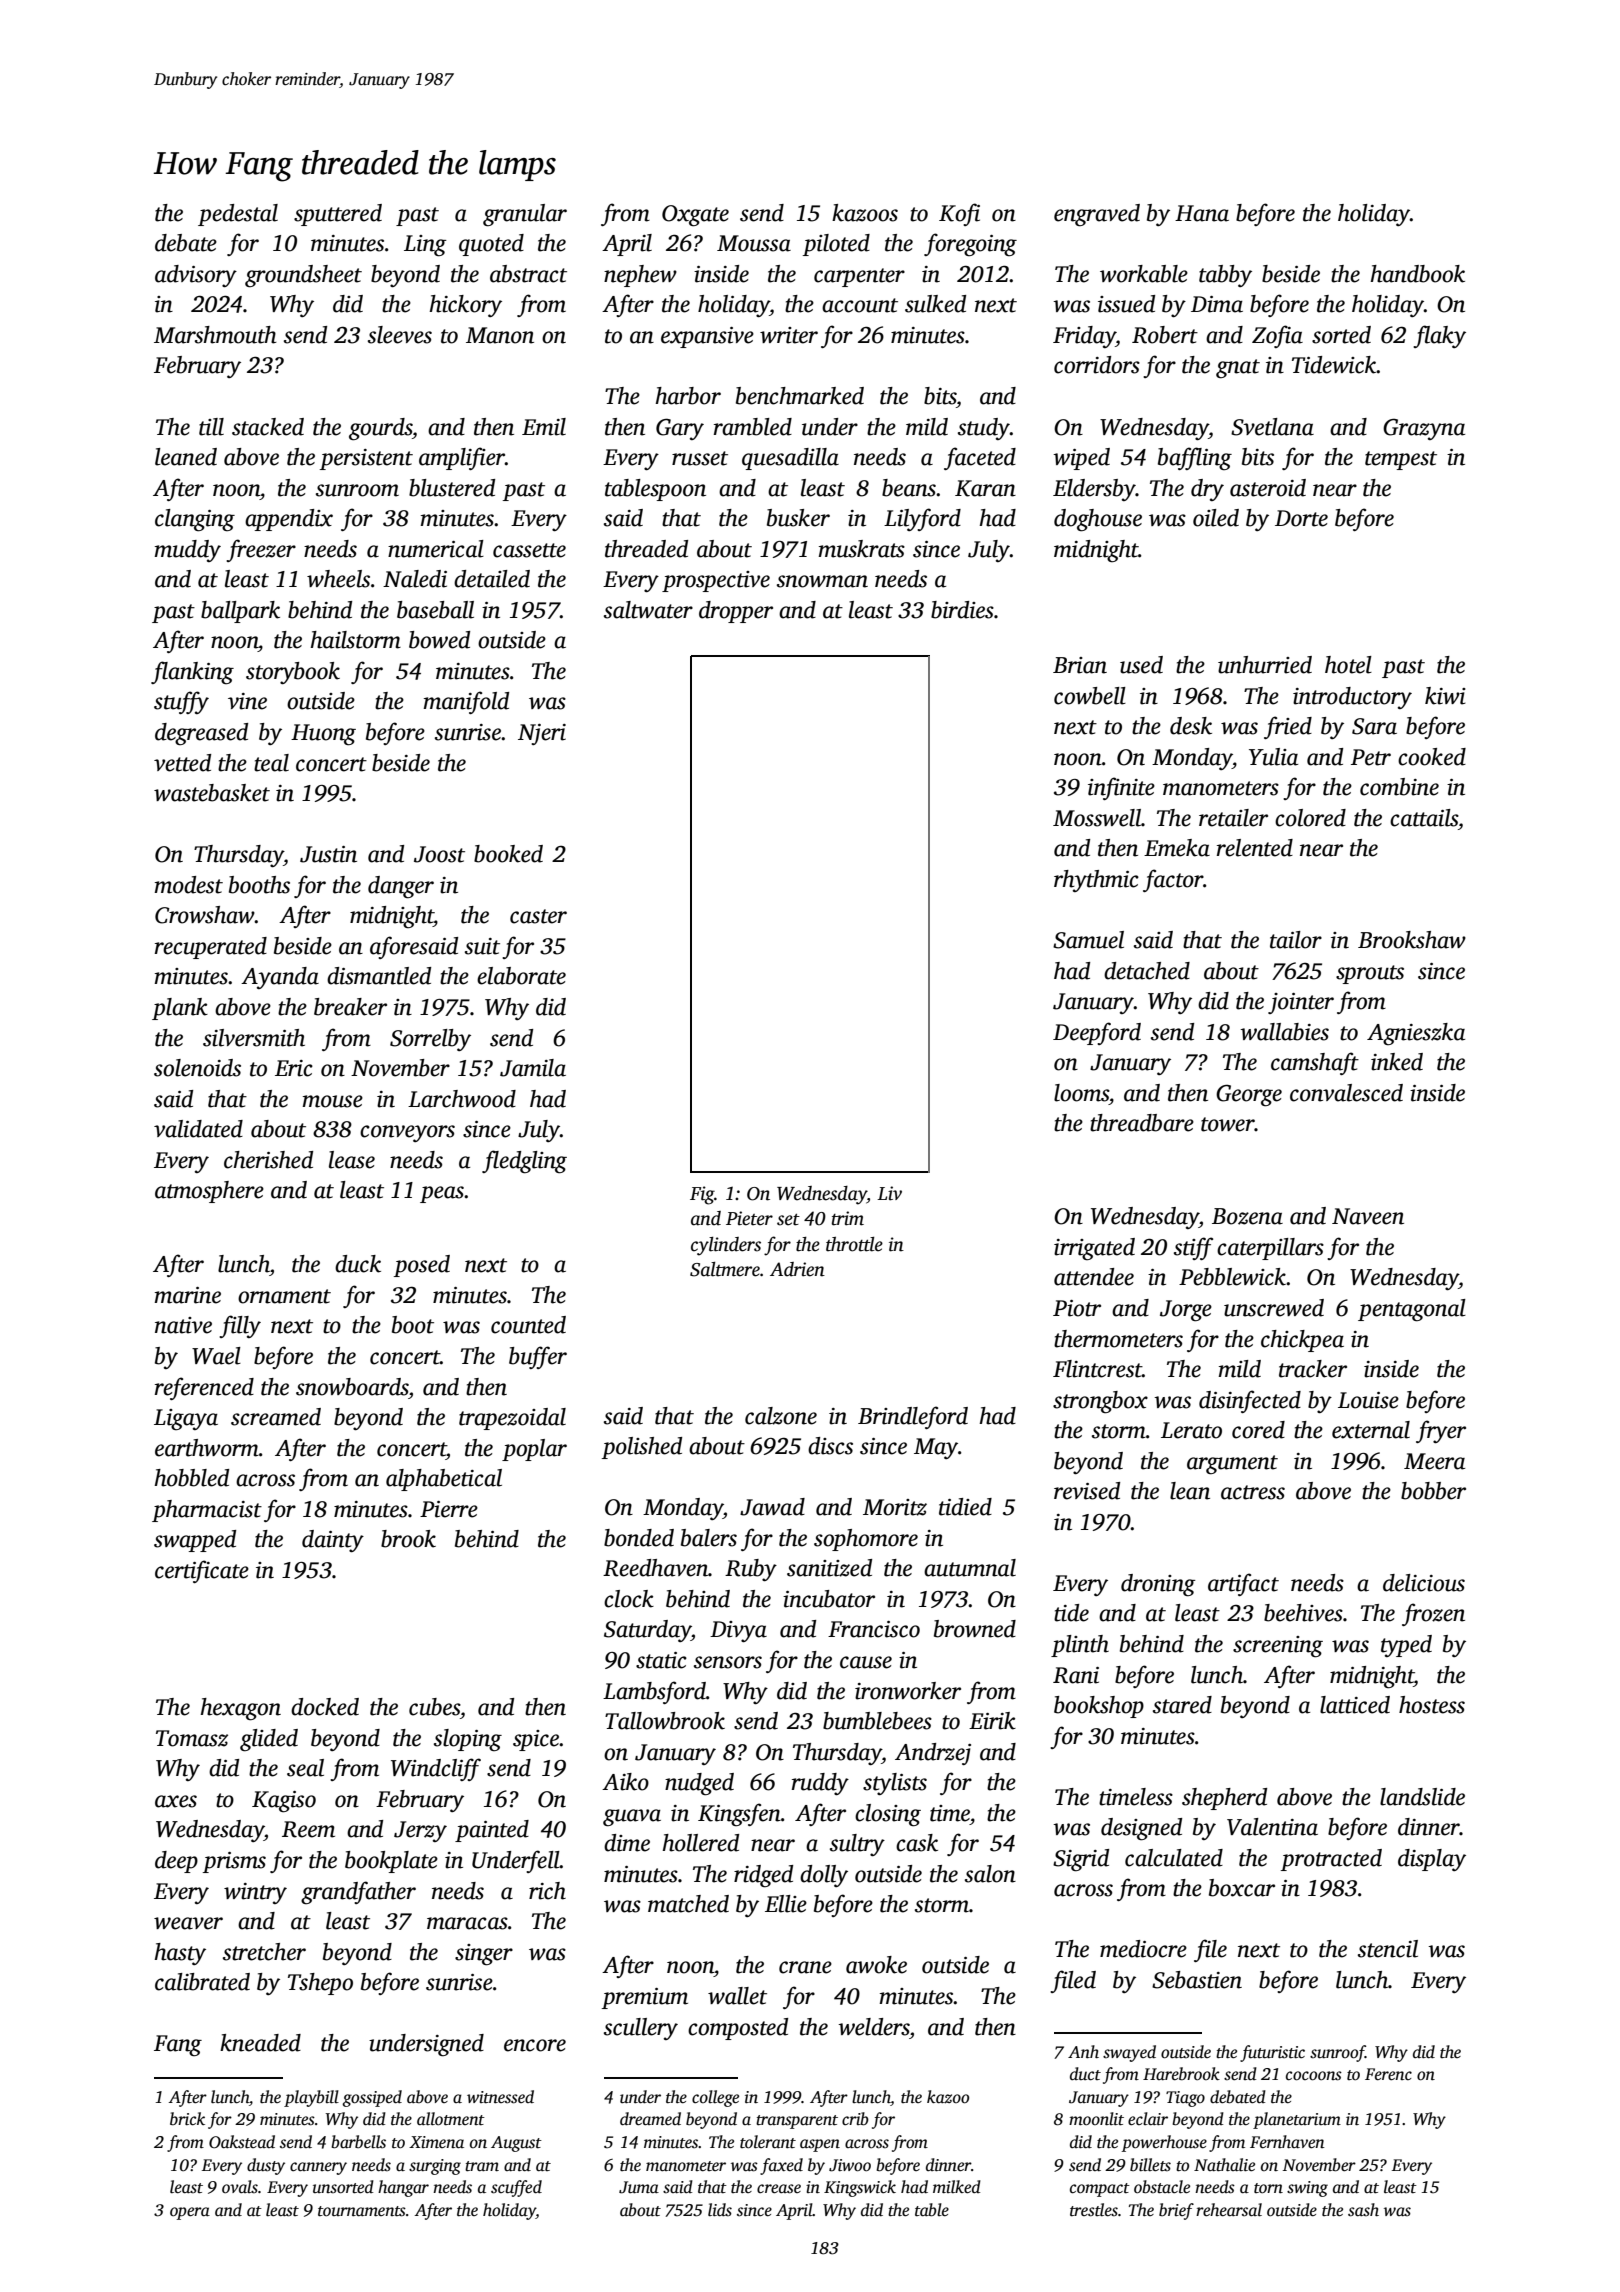 The image size is (1620, 2292). I want to click on brick, so click(187, 2119).
